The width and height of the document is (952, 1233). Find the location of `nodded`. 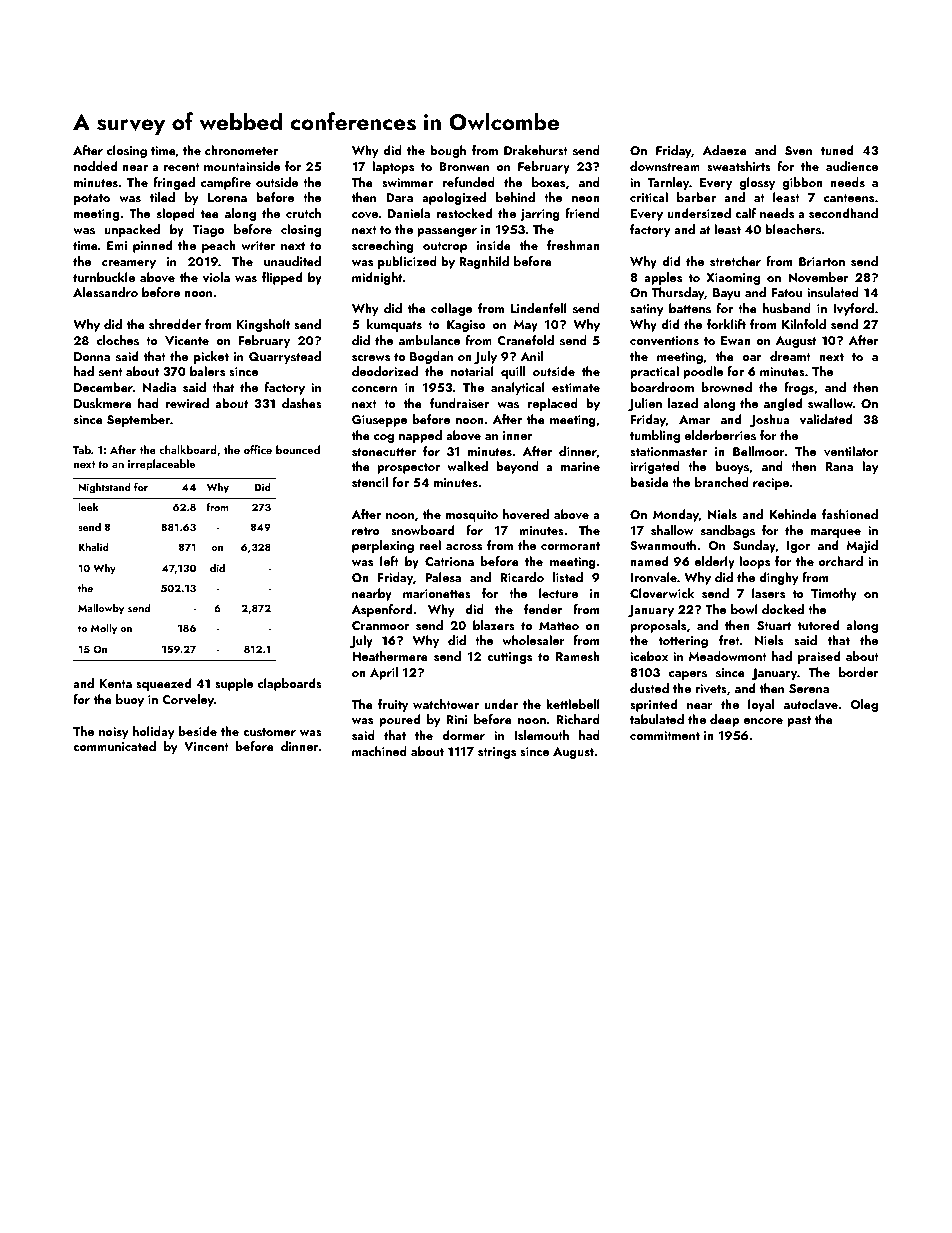

nodded is located at coordinates (95, 166).
